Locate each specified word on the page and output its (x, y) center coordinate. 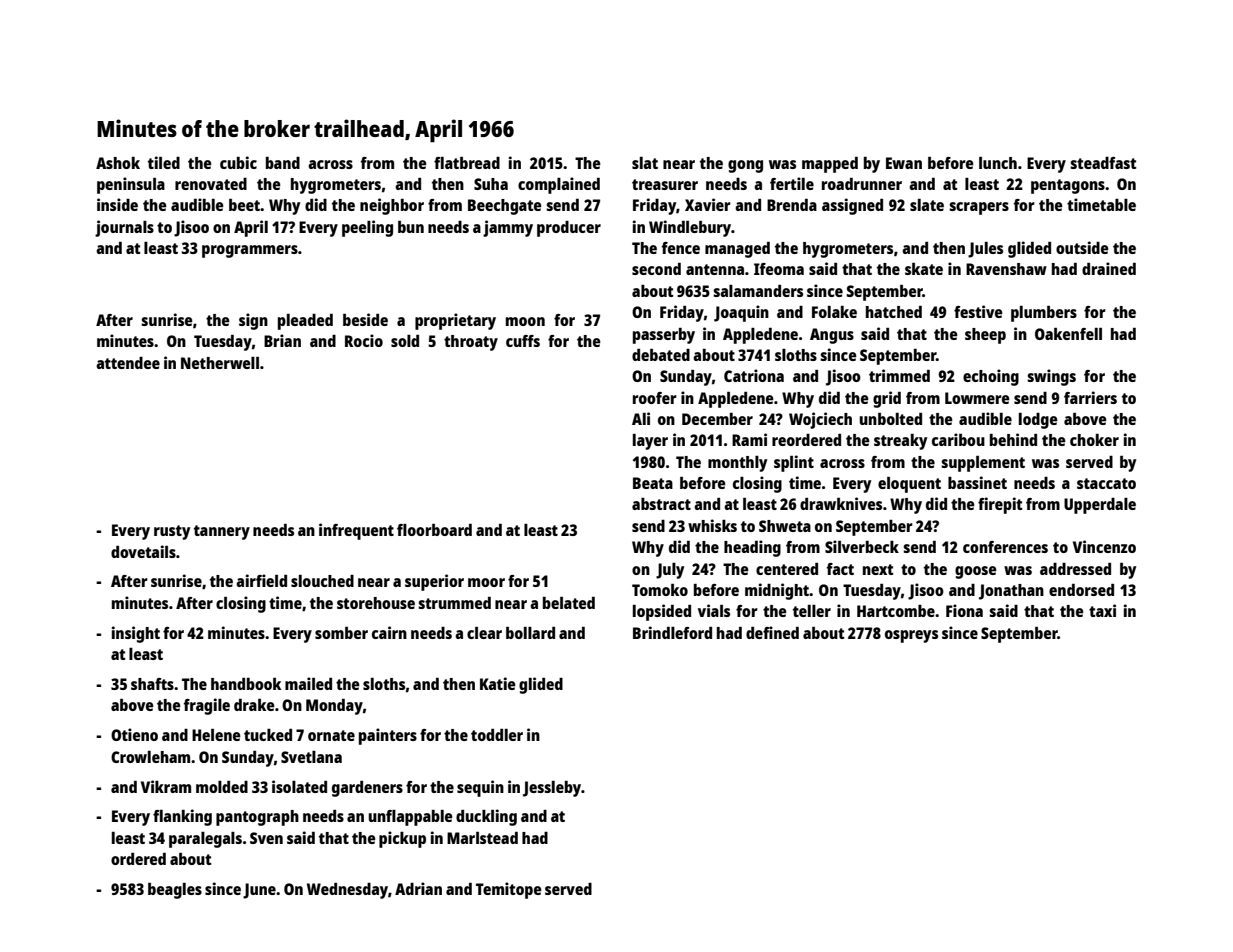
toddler (497, 735)
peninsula (131, 185)
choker (1094, 440)
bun (411, 227)
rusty (172, 532)
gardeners (367, 789)
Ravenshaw (1006, 269)
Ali (641, 418)
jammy (508, 228)
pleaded (305, 322)
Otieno (134, 734)
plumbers (1044, 314)
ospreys (911, 636)
